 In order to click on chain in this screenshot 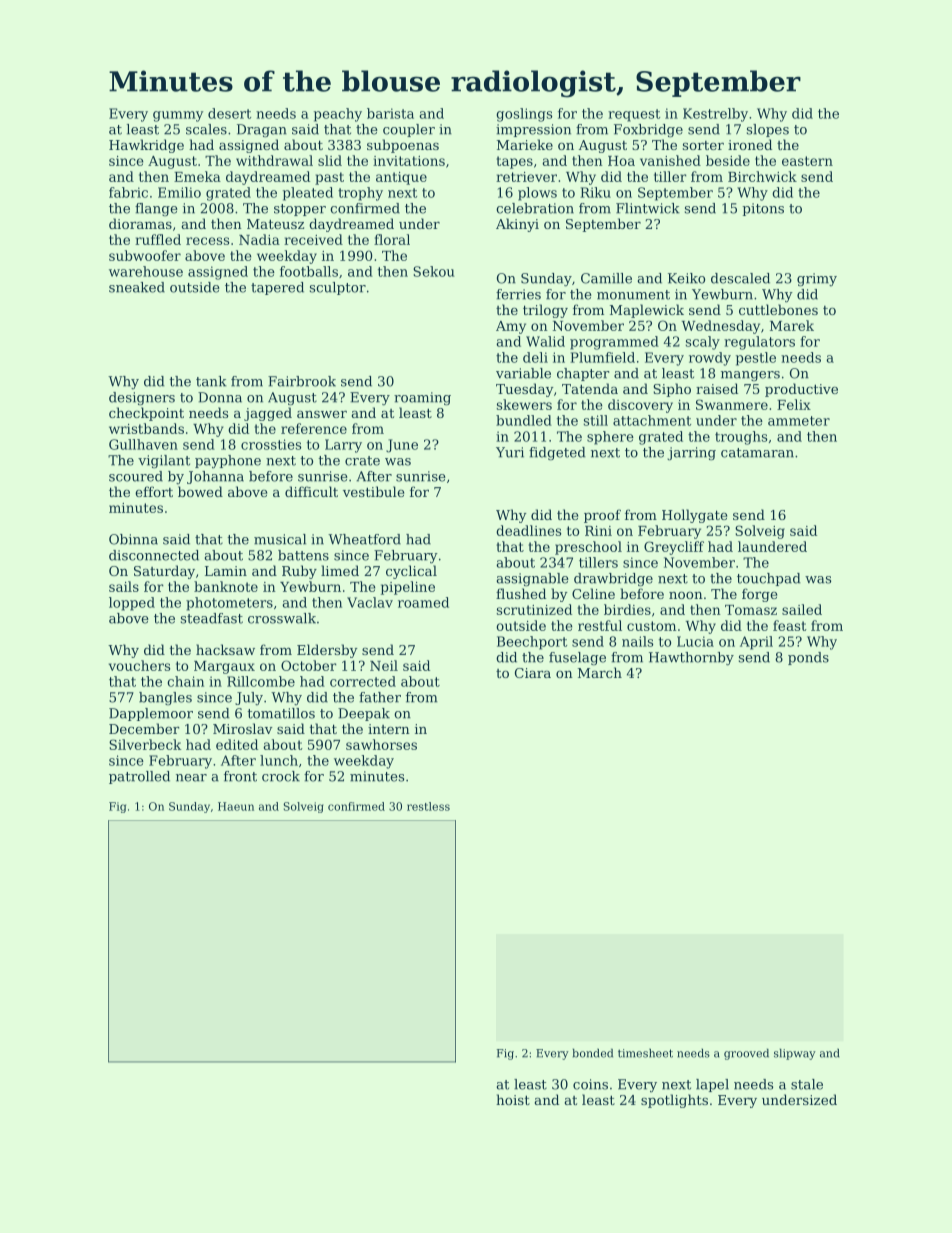, I will do `click(185, 681)`.
